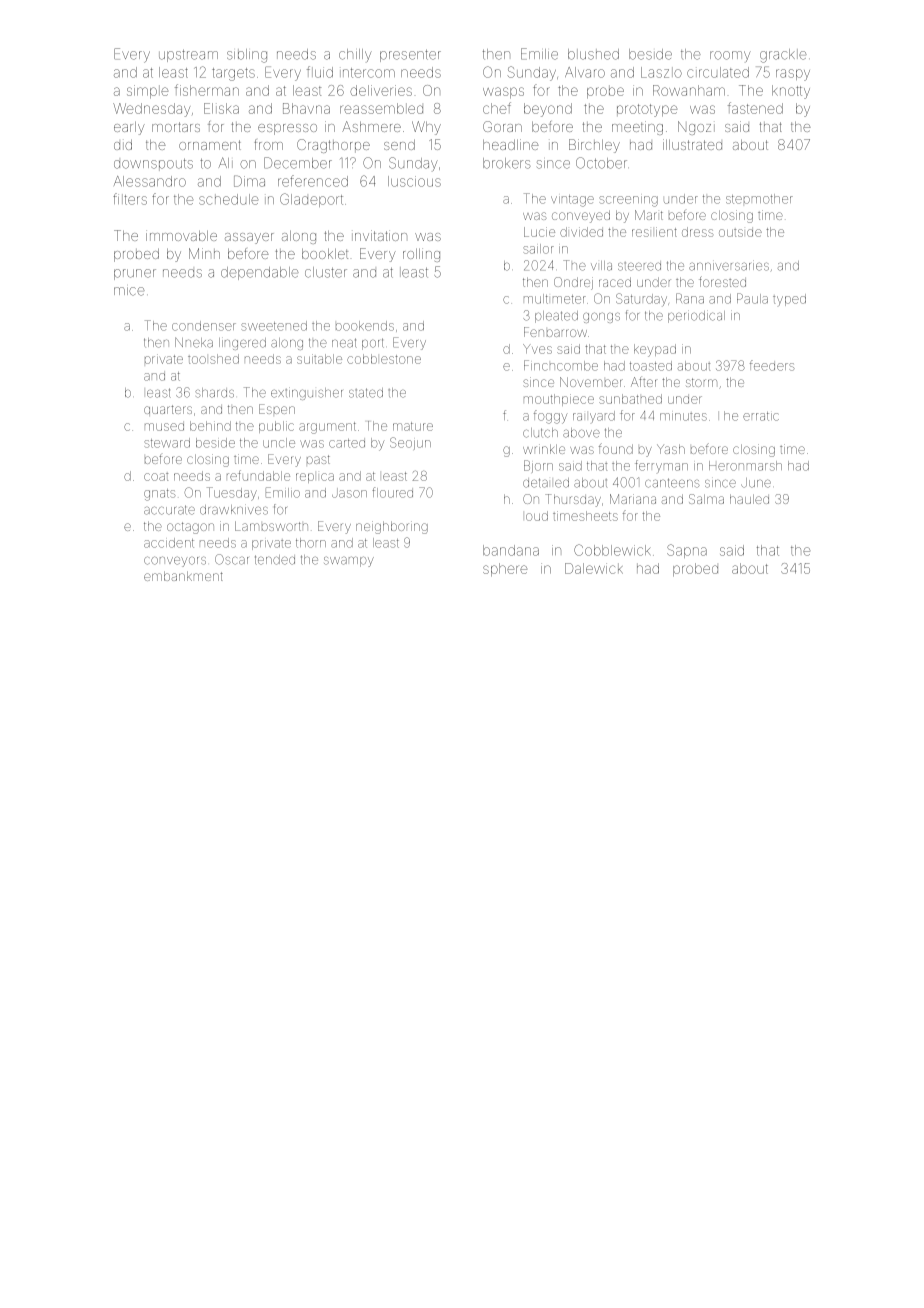 This page has width=924, height=1308. What do you see at coordinates (366, 393) in the page?
I see `stated` at bounding box center [366, 393].
